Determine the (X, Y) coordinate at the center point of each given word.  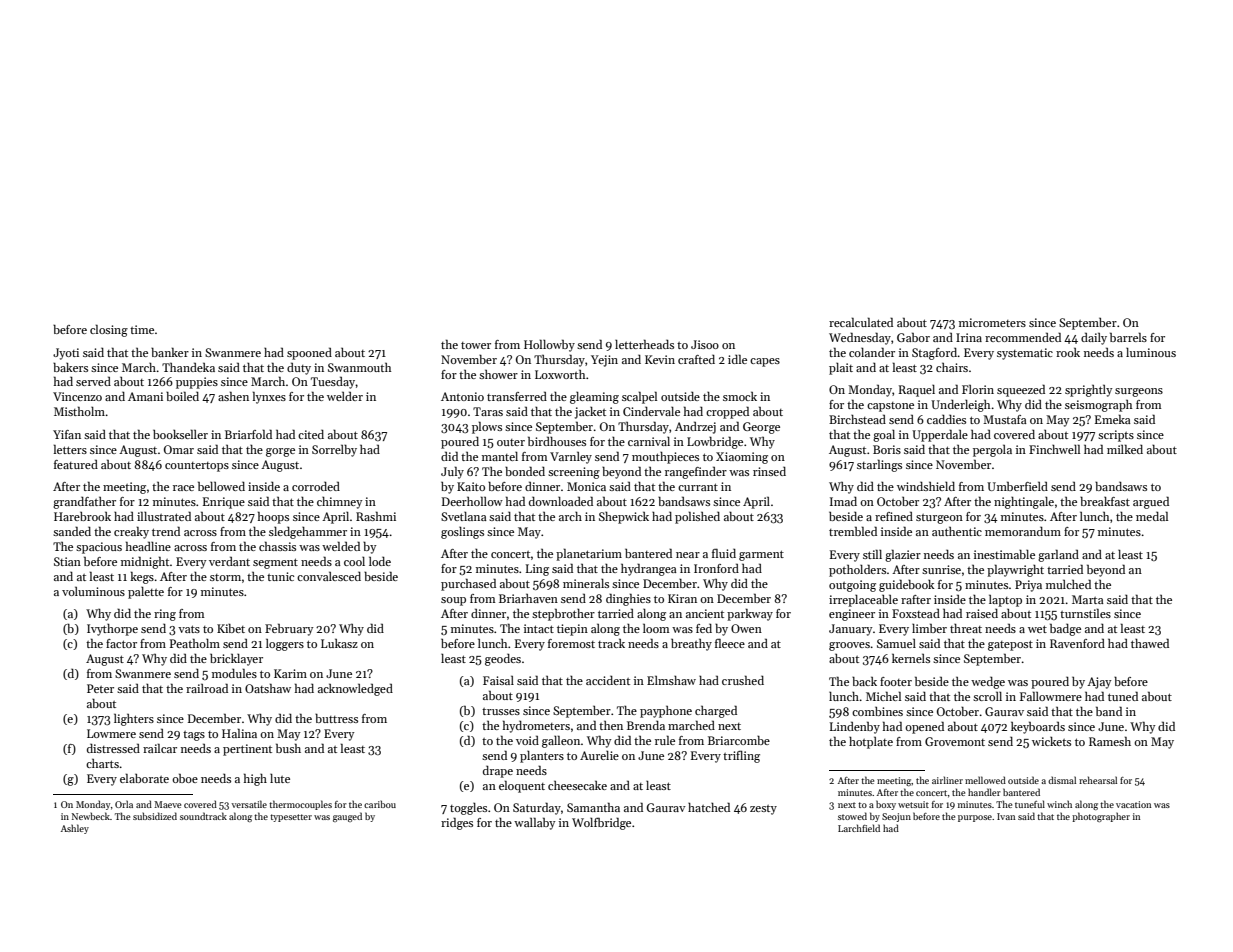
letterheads (644, 344)
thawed (1150, 643)
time (142, 329)
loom (656, 628)
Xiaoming (742, 458)
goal (884, 436)
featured (76, 464)
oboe (185, 778)
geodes (503, 660)
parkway (750, 614)
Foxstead (916, 613)
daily (1094, 338)
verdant (229, 561)
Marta (1088, 599)
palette (146, 593)
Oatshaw (268, 688)
